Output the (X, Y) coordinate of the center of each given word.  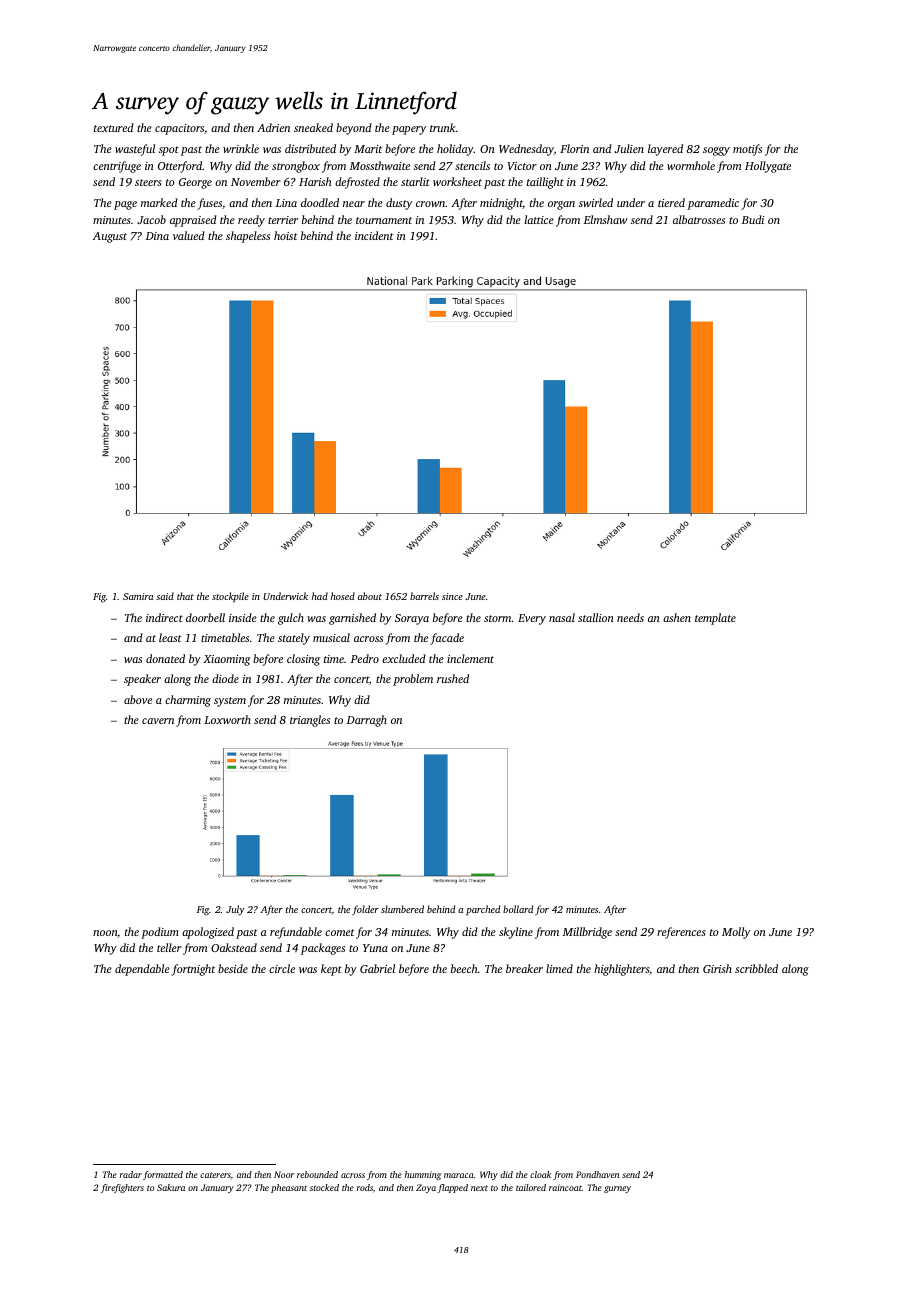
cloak (540, 1174)
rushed (453, 678)
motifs (747, 150)
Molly (736, 933)
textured (114, 127)
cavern (158, 721)
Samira (138, 596)
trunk (443, 127)
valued (189, 235)
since (452, 596)
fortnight (193, 970)
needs (630, 617)
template (715, 619)
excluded (404, 658)
